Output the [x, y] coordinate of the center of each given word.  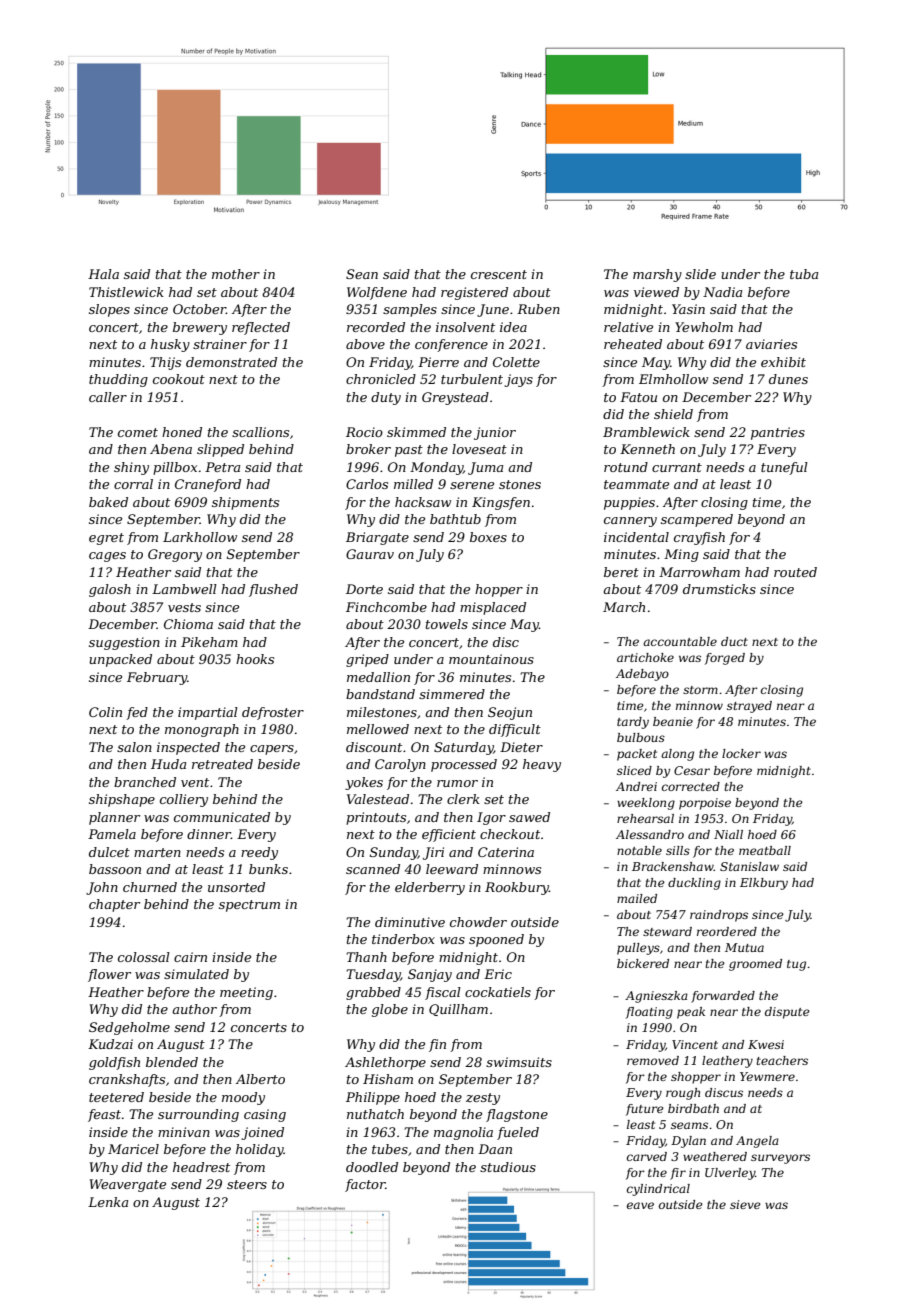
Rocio [364, 432]
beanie [673, 721]
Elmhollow [673, 379]
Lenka [108, 1202]
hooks [255, 659]
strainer [220, 344]
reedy [259, 853]
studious [508, 1167]
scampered [697, 520]
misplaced [493, 608]
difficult [515, 730]
